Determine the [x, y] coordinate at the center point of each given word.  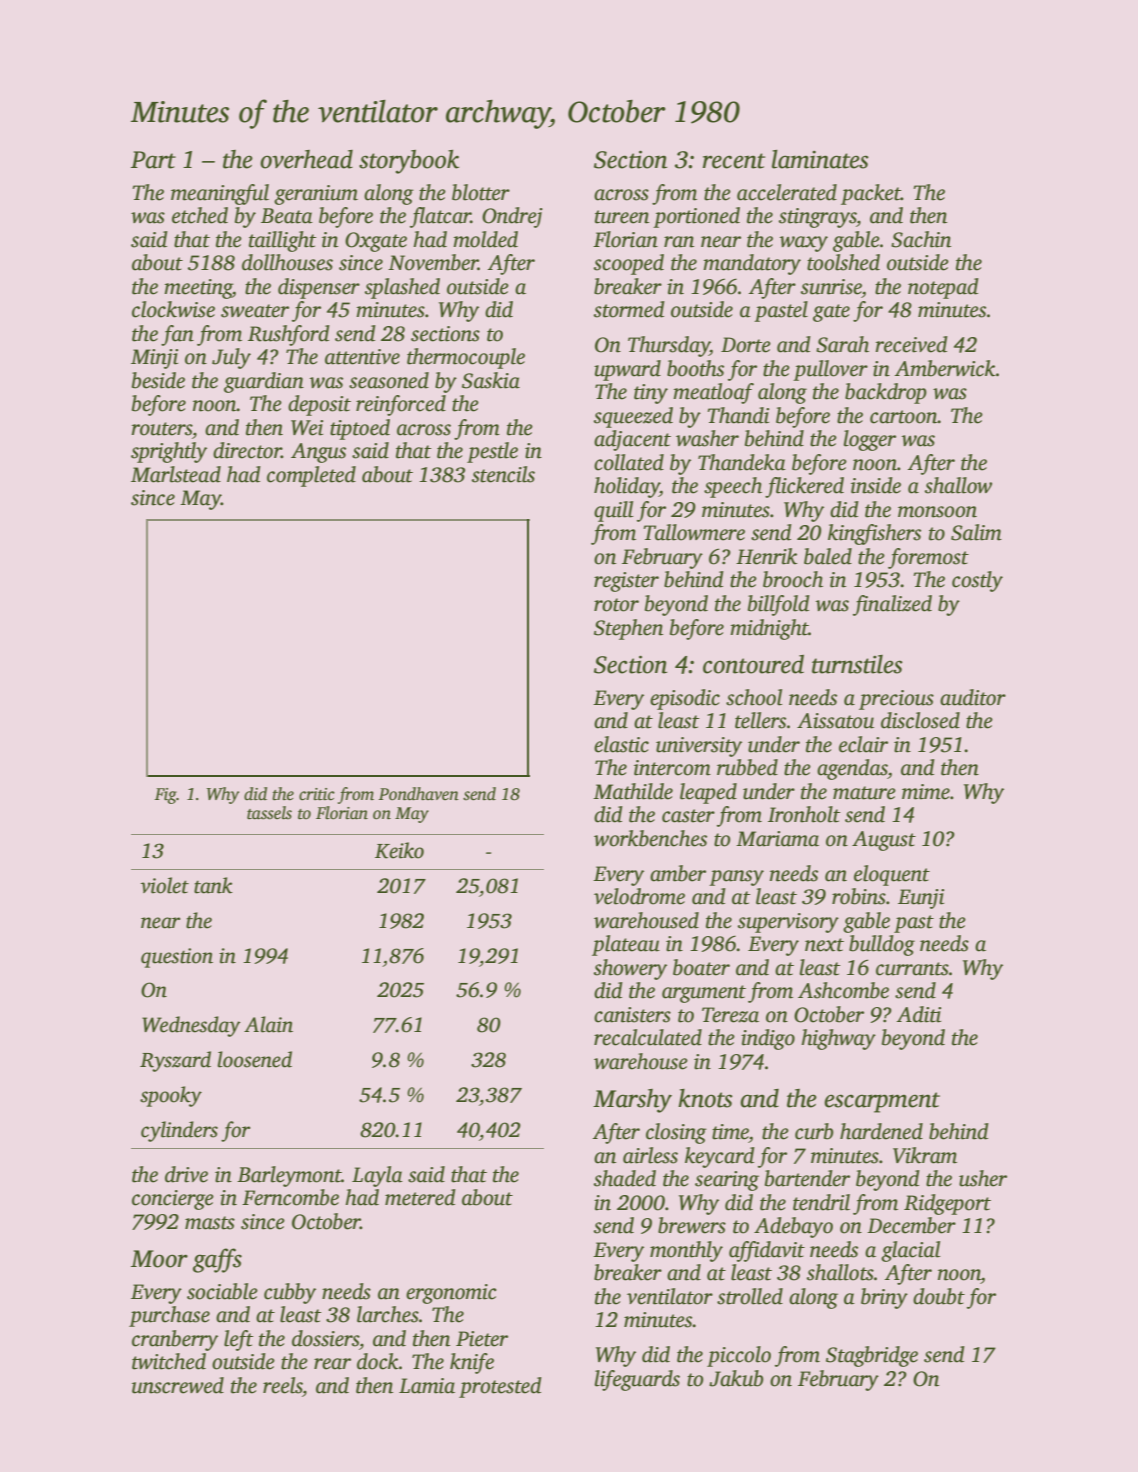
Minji [154, 359]
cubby [290, 1293]
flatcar [440, 217]
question [177, 958]
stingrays [817, 218]
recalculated [648, 1037]
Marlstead [176, 474]
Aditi [919, 1014]
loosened [254, 1059]
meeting [198, 289]
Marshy [632, 1101]
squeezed [633, 417]
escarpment [882, 1102]
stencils [503, 474]
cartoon [904, 417]
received [911, 344]
